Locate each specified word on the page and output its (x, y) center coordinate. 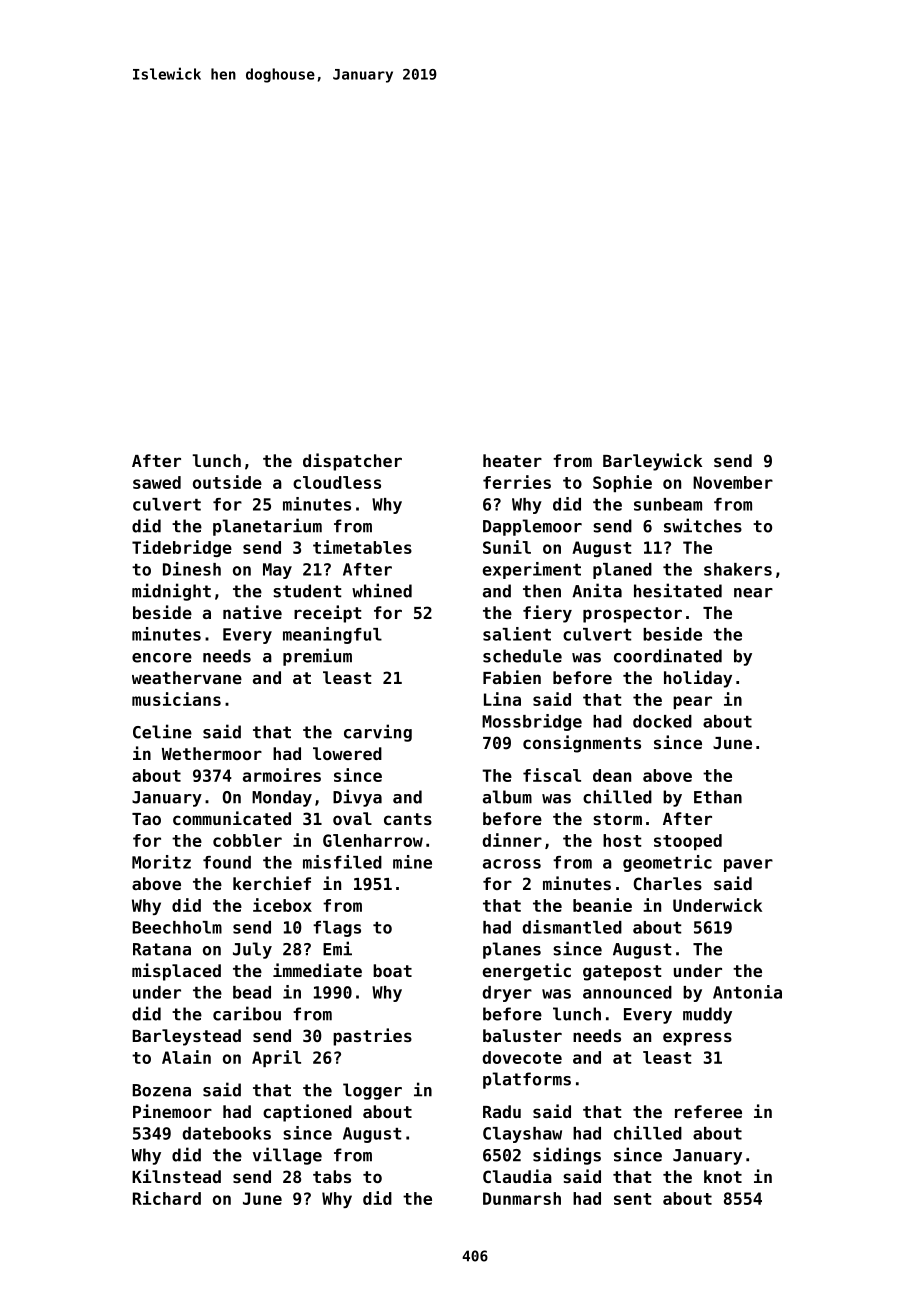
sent (632, 1199)
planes (512, 950)
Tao (146, 819)
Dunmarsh (522, 1198)
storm (617, 819)
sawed (157, 482)
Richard (167, 1198)
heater (512, 460)
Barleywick (652, 462)
